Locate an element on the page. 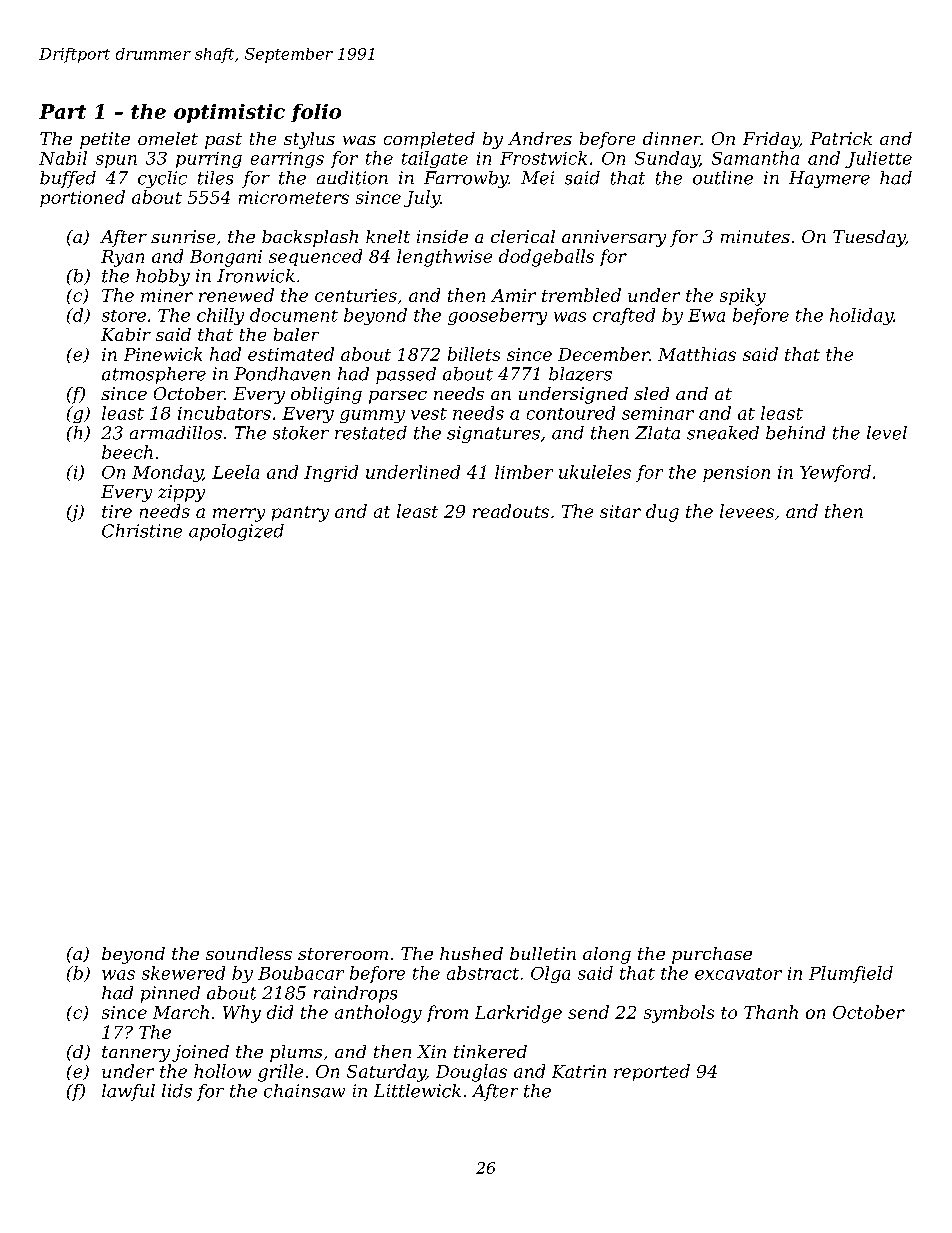 The image size is (952, 1233). incubators is located at coordinates (224, 413).
